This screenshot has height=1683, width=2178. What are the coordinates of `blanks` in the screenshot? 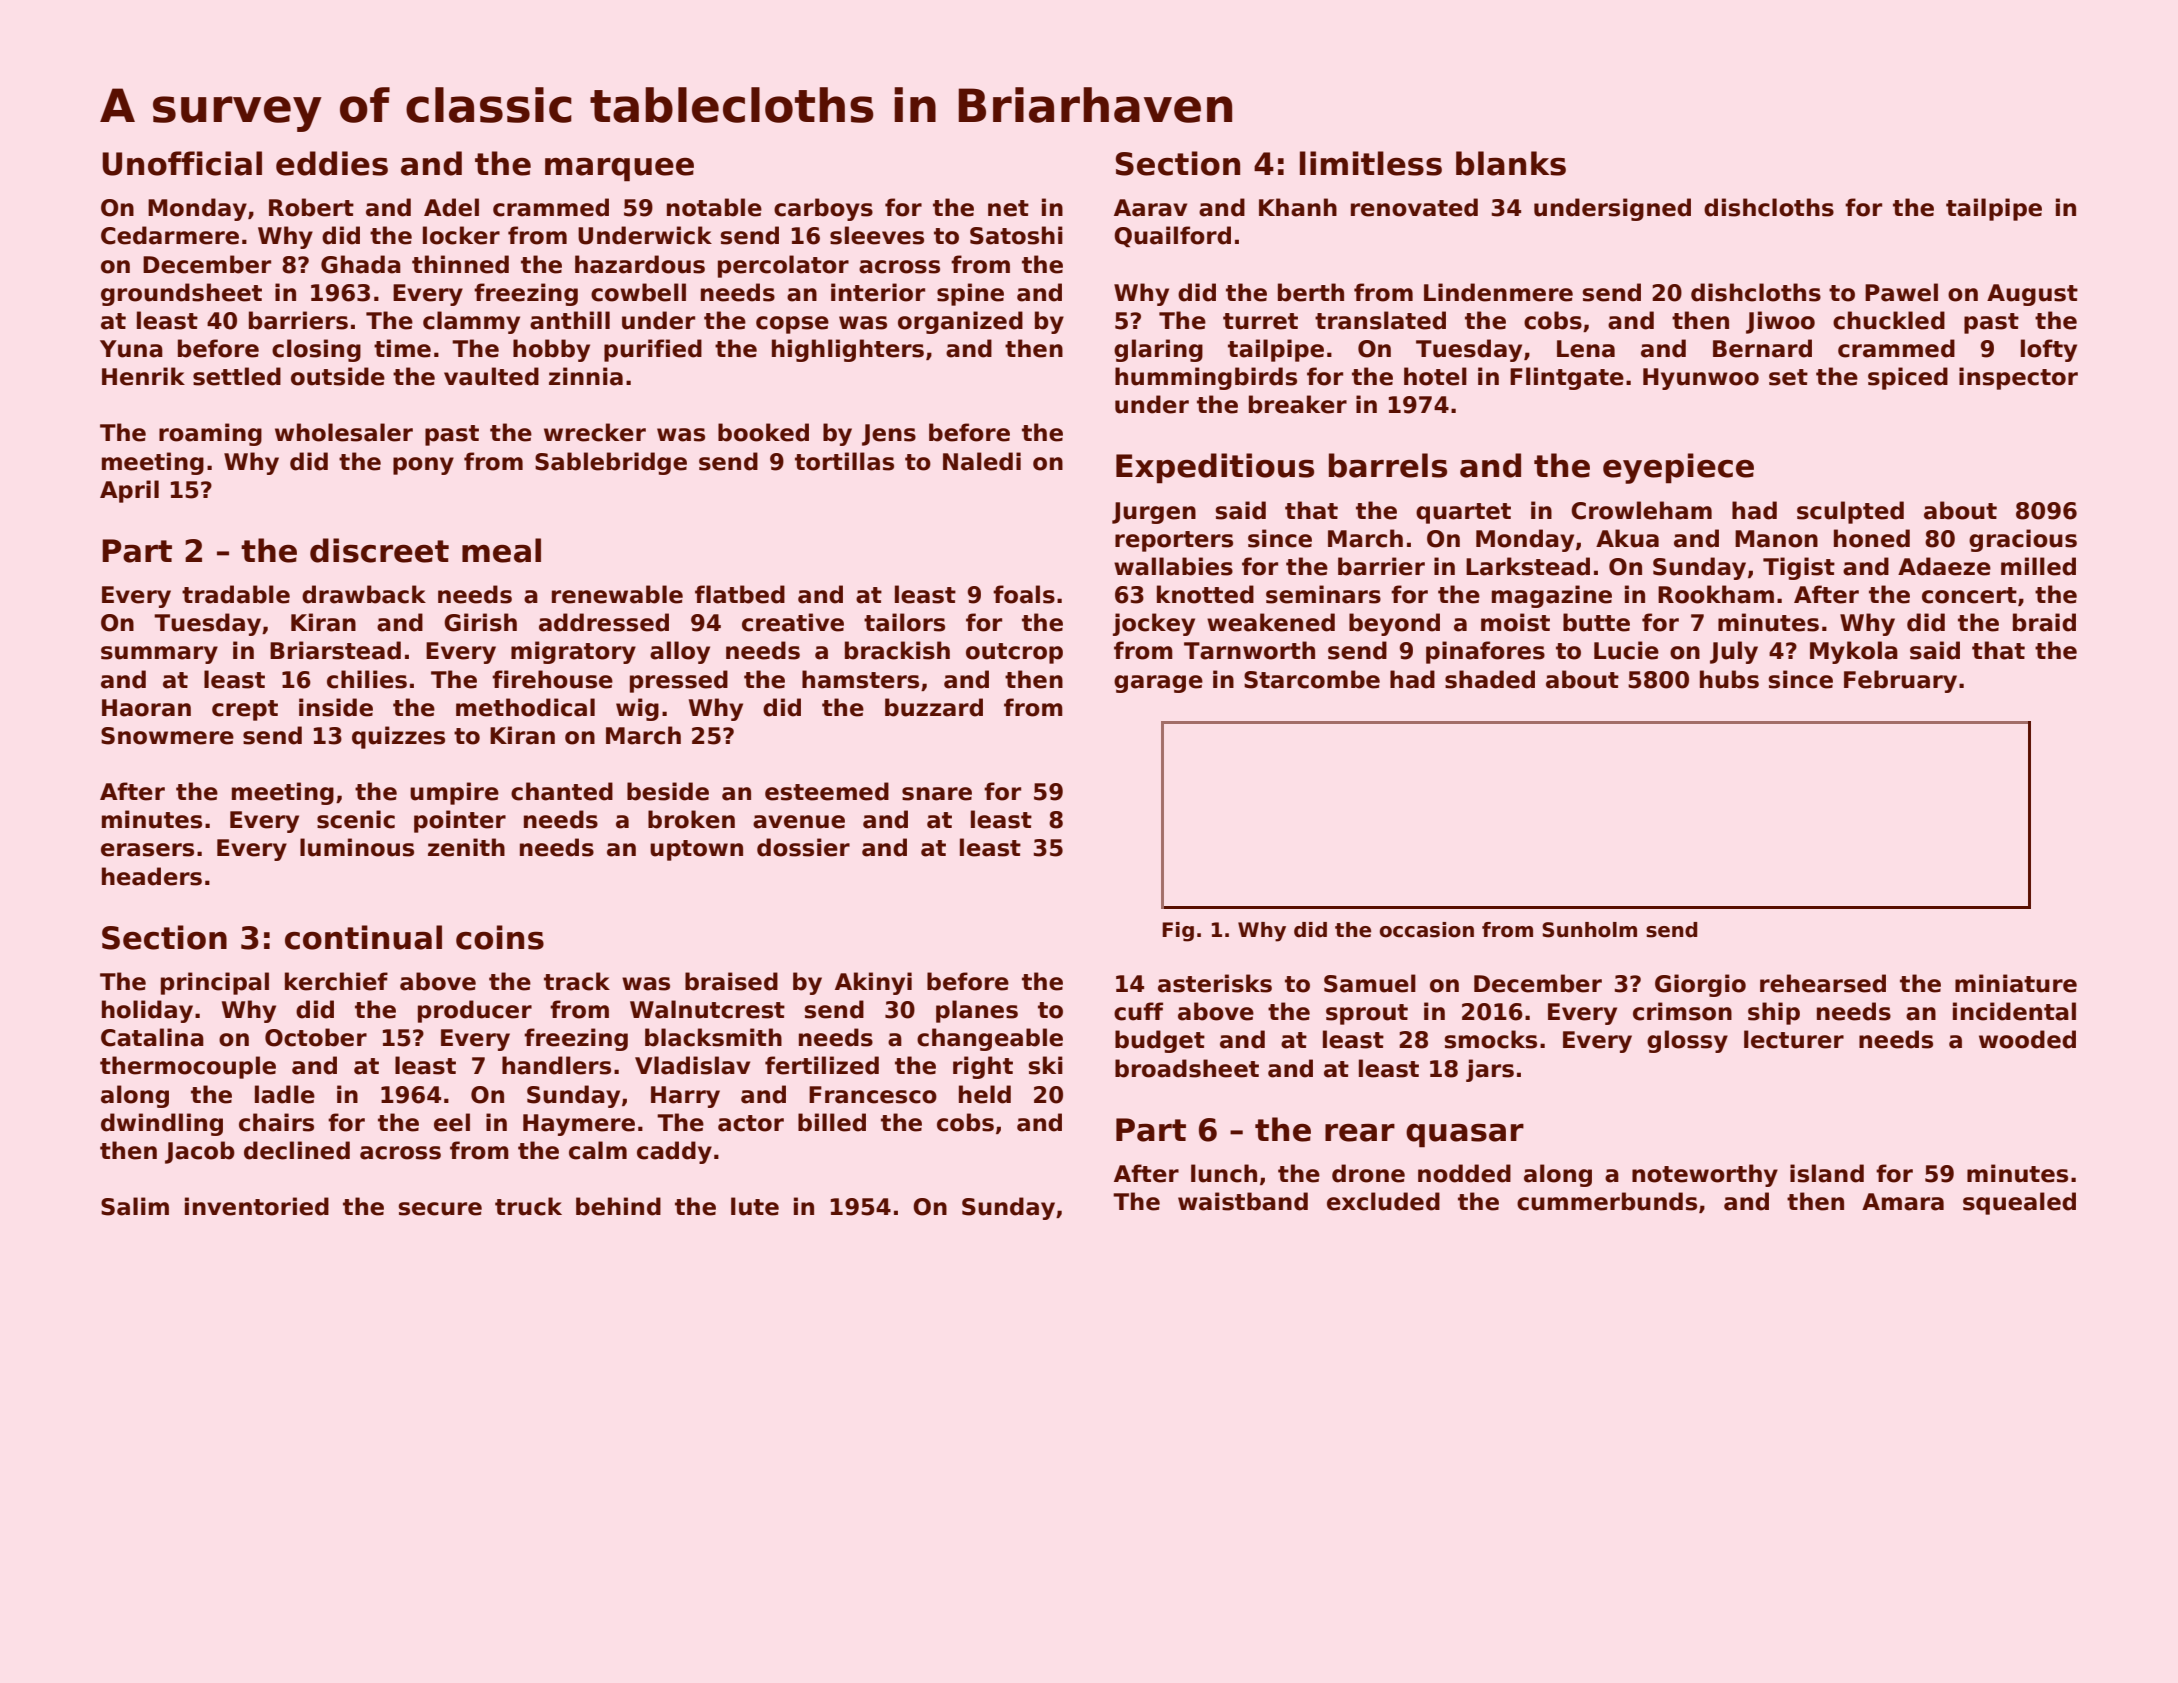 It's located at (1511, 163).
